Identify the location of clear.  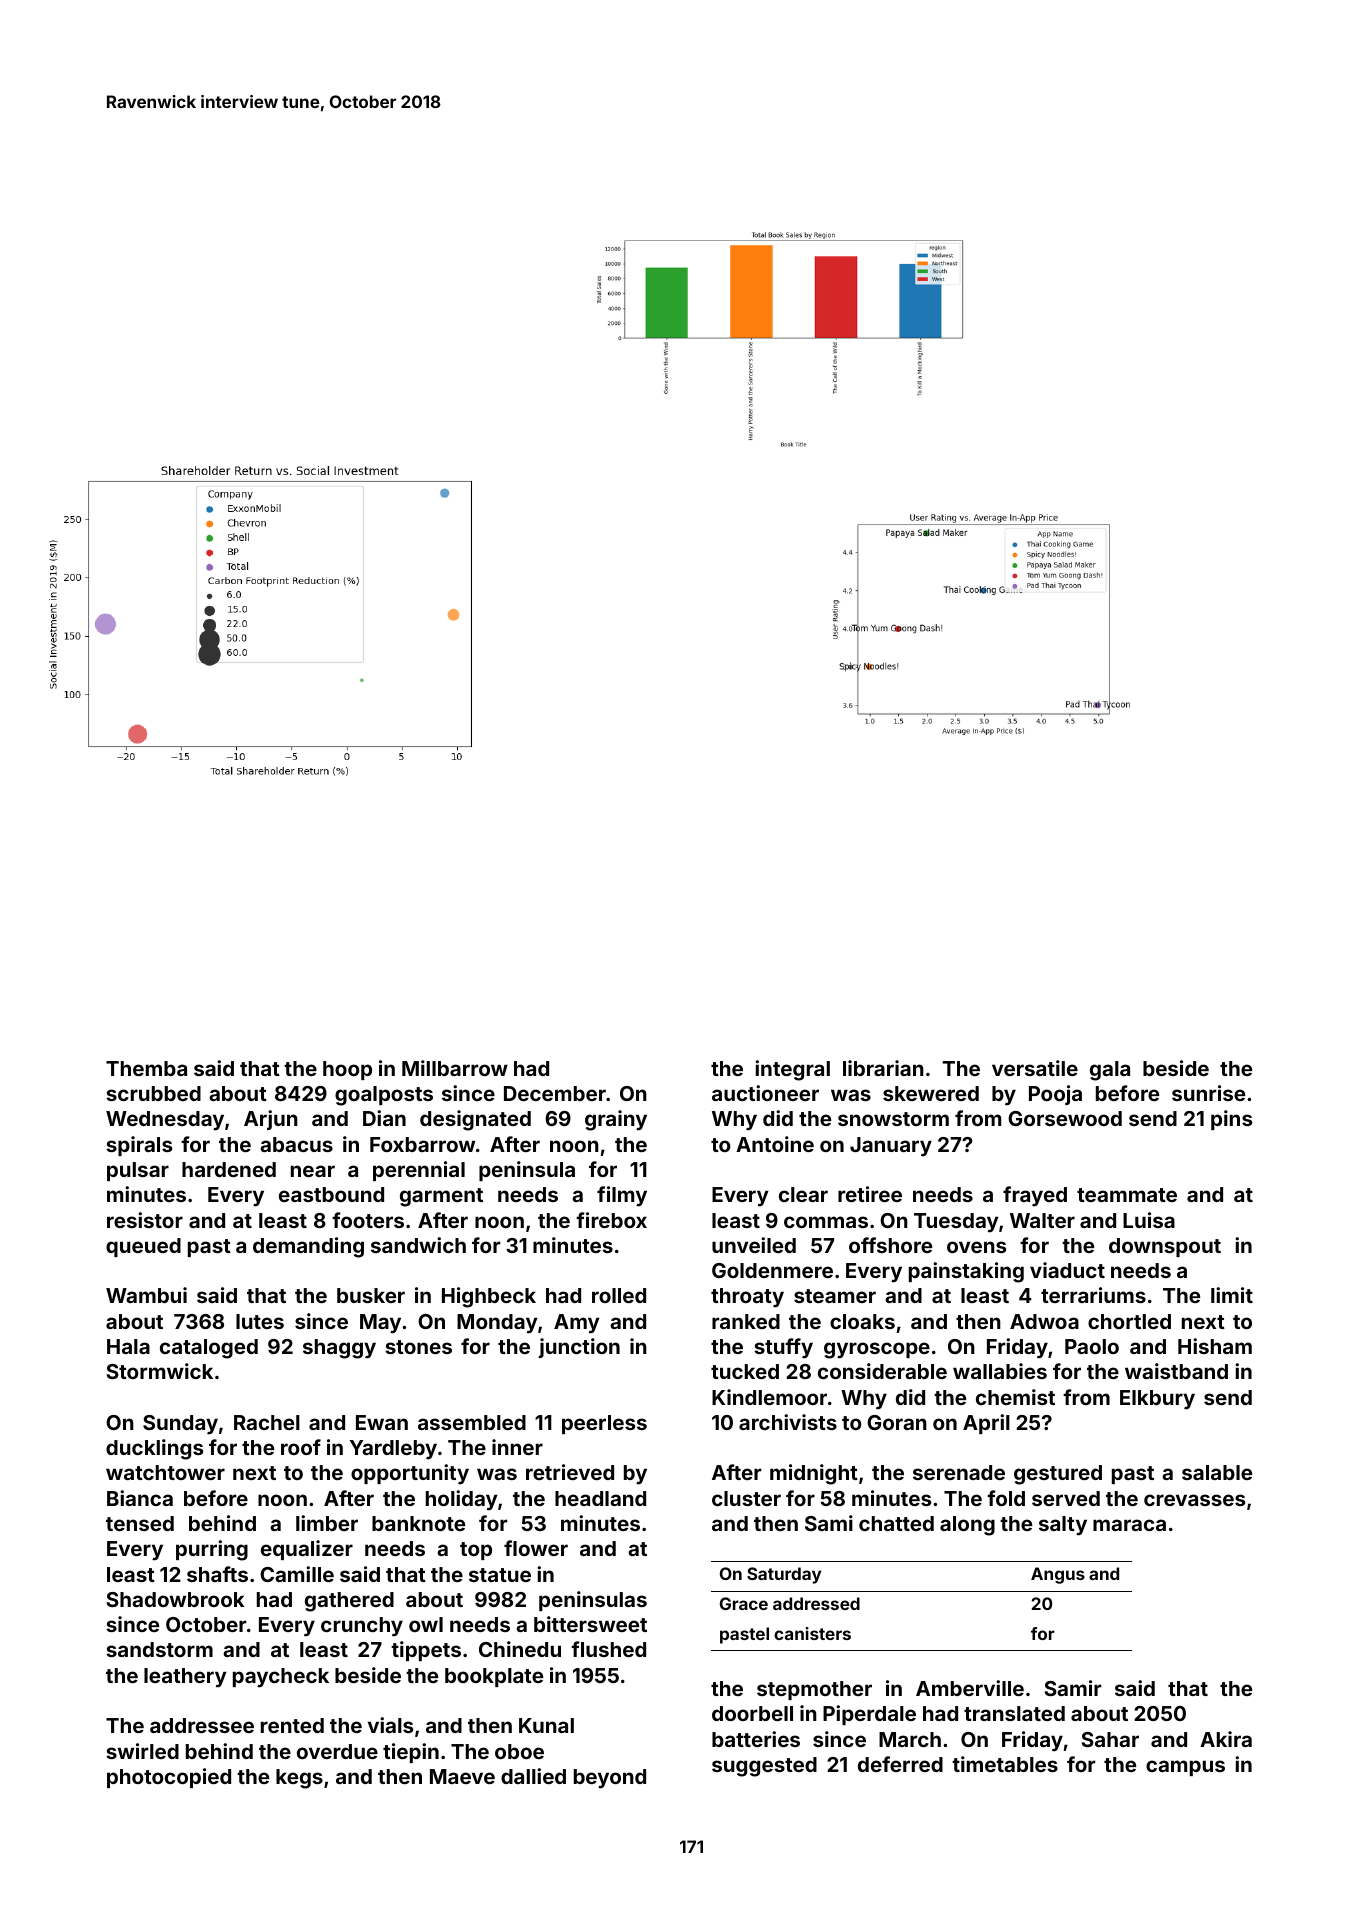
(803, 1194).
